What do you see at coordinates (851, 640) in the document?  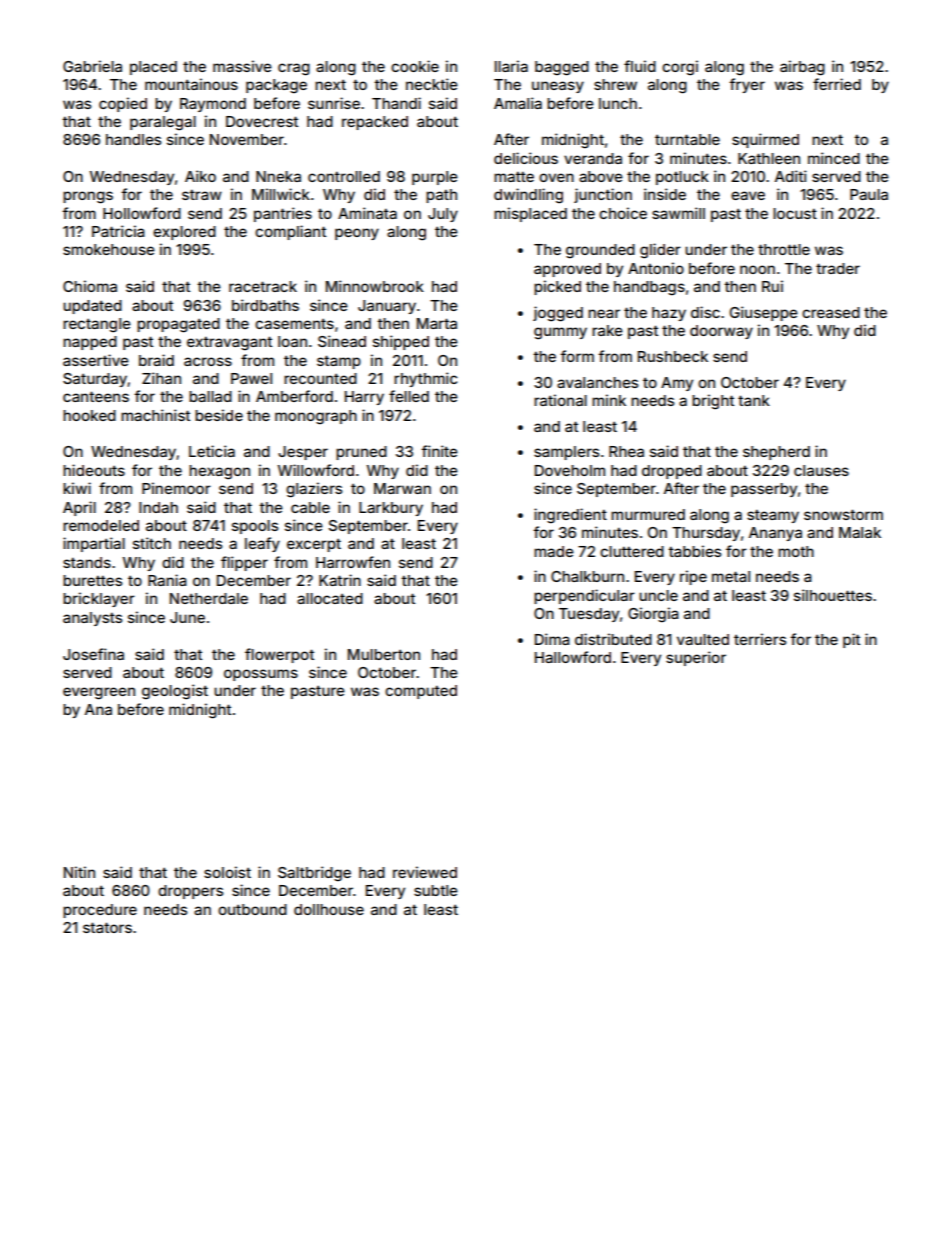 I see `pit` at bounding box center [851, 640].
